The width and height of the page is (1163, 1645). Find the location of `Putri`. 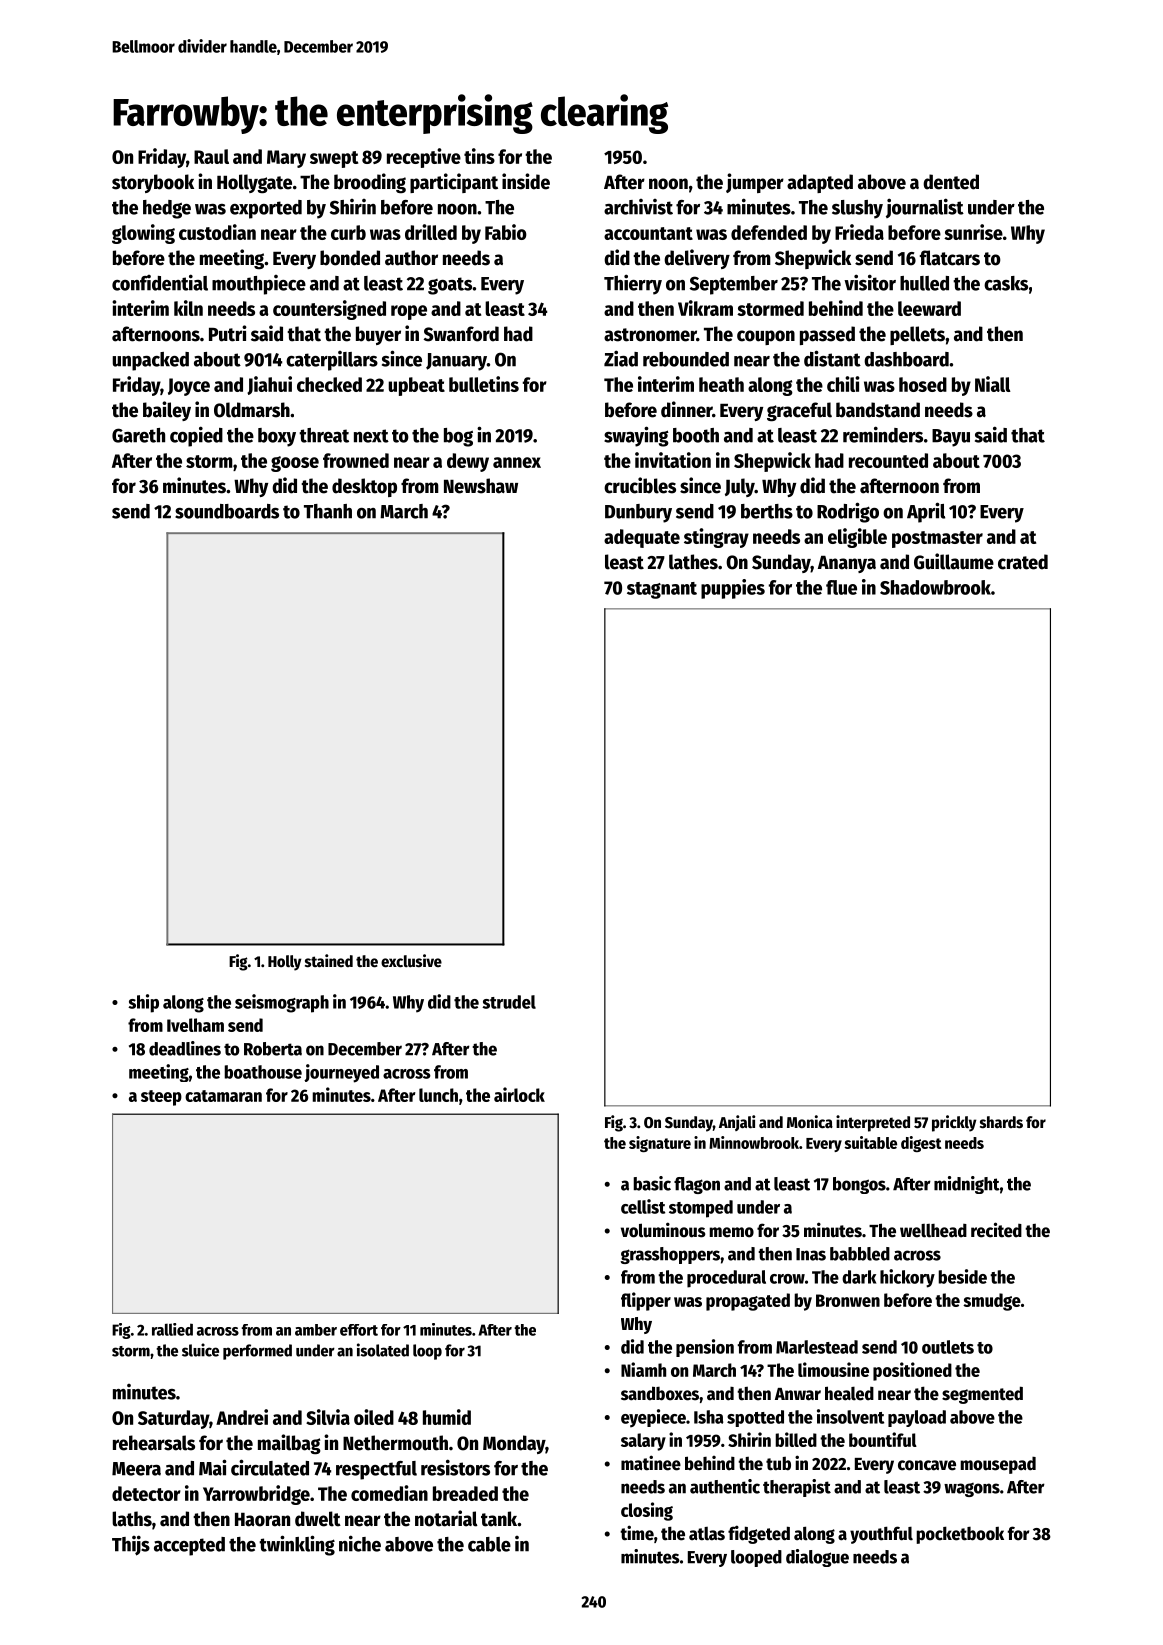

Putri is located at coordinates (228, 333).
